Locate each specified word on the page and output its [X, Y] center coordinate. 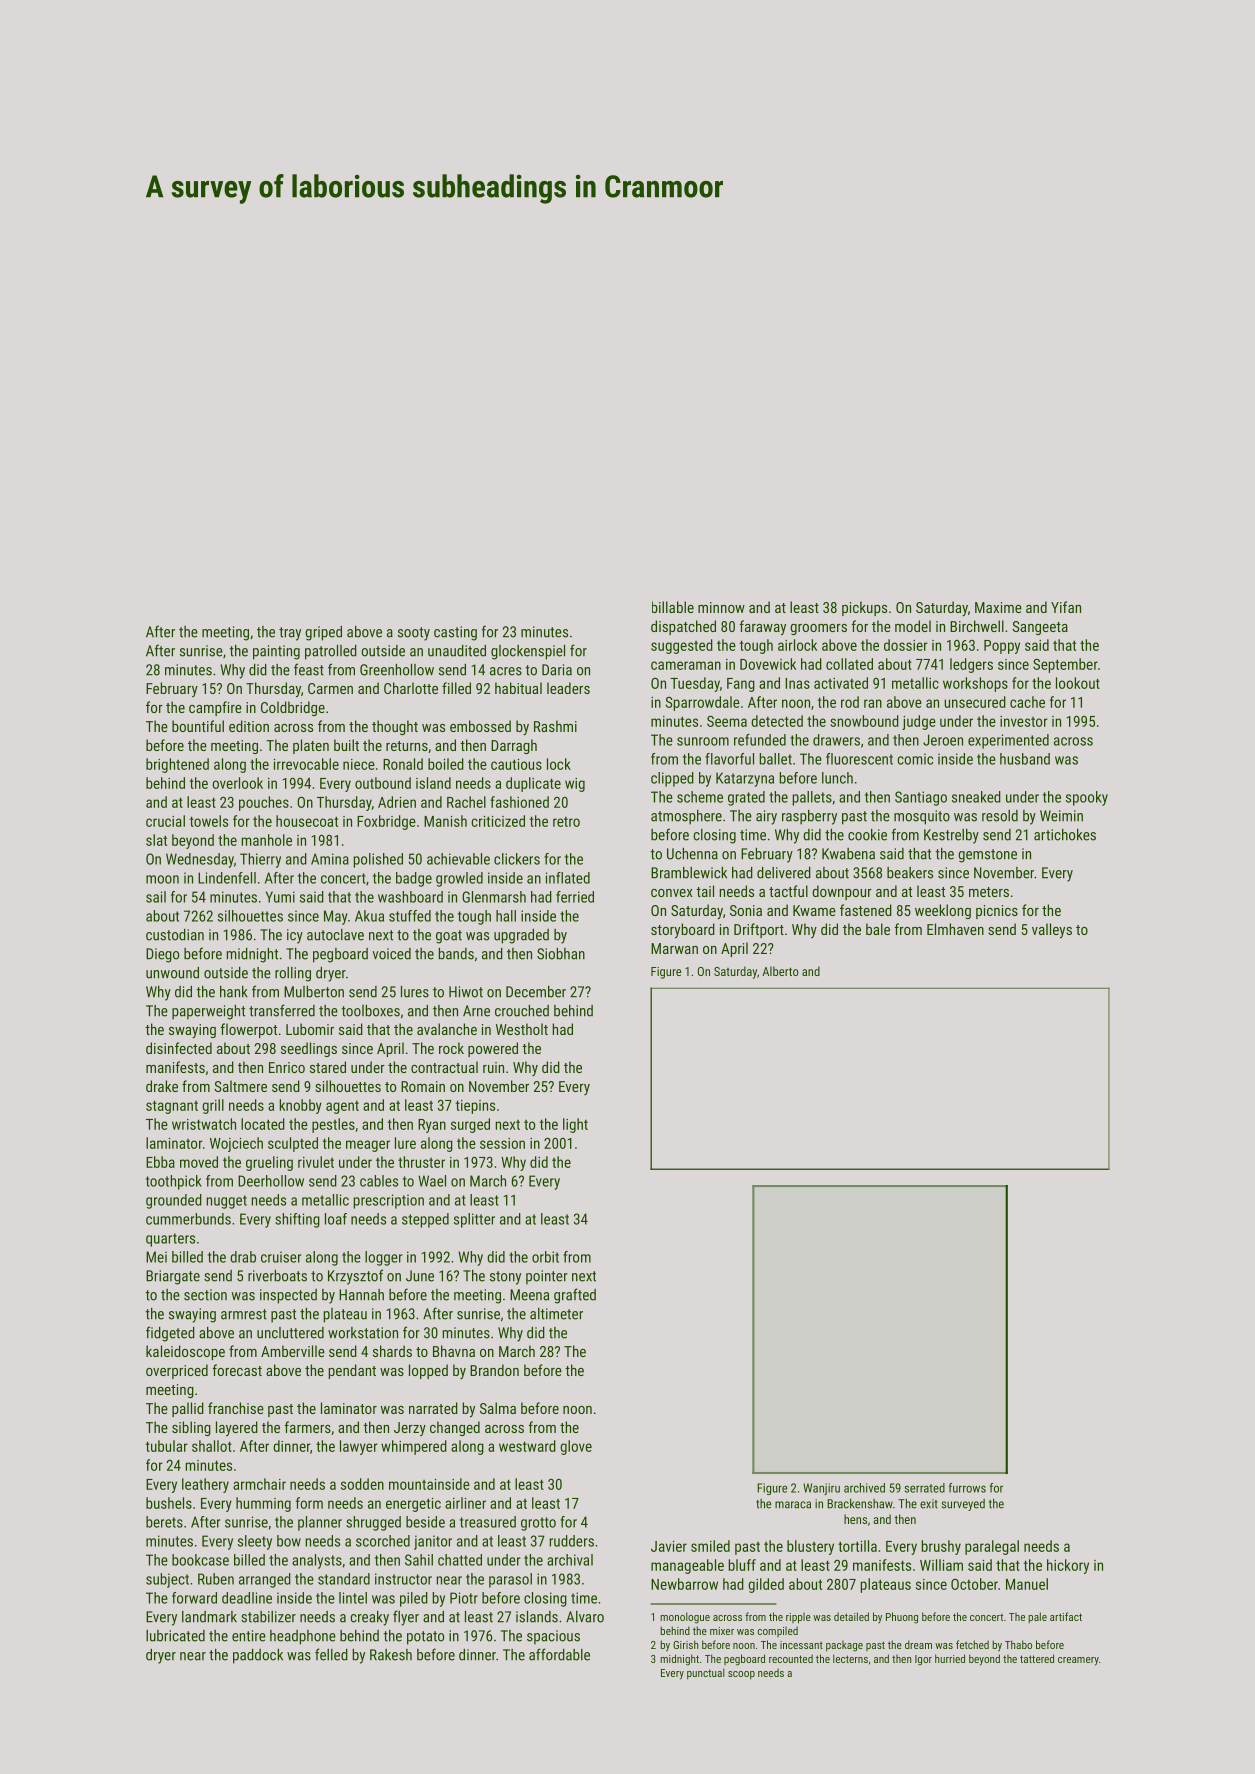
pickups [864, 608]
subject [167, 1580]
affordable [559, 1654]
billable [673, 607]
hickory [1068, 1566]
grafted [575, 1296]
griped [323, 633]
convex [672, 893]
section [205, 1295]
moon [162, 879]
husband [1025, 759]
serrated [925, 1488]
